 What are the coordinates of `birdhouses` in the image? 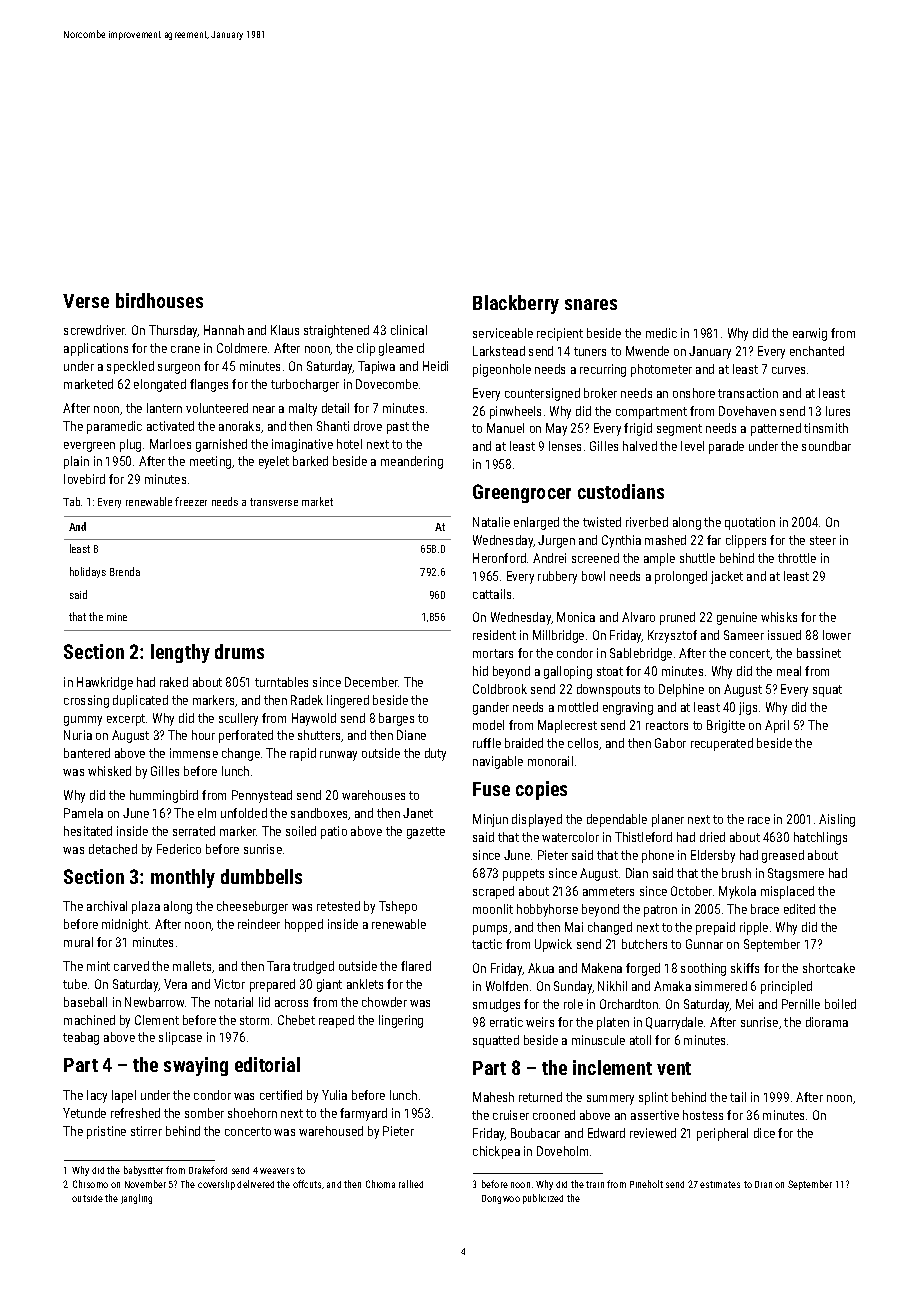 It's located at (159, 300).
